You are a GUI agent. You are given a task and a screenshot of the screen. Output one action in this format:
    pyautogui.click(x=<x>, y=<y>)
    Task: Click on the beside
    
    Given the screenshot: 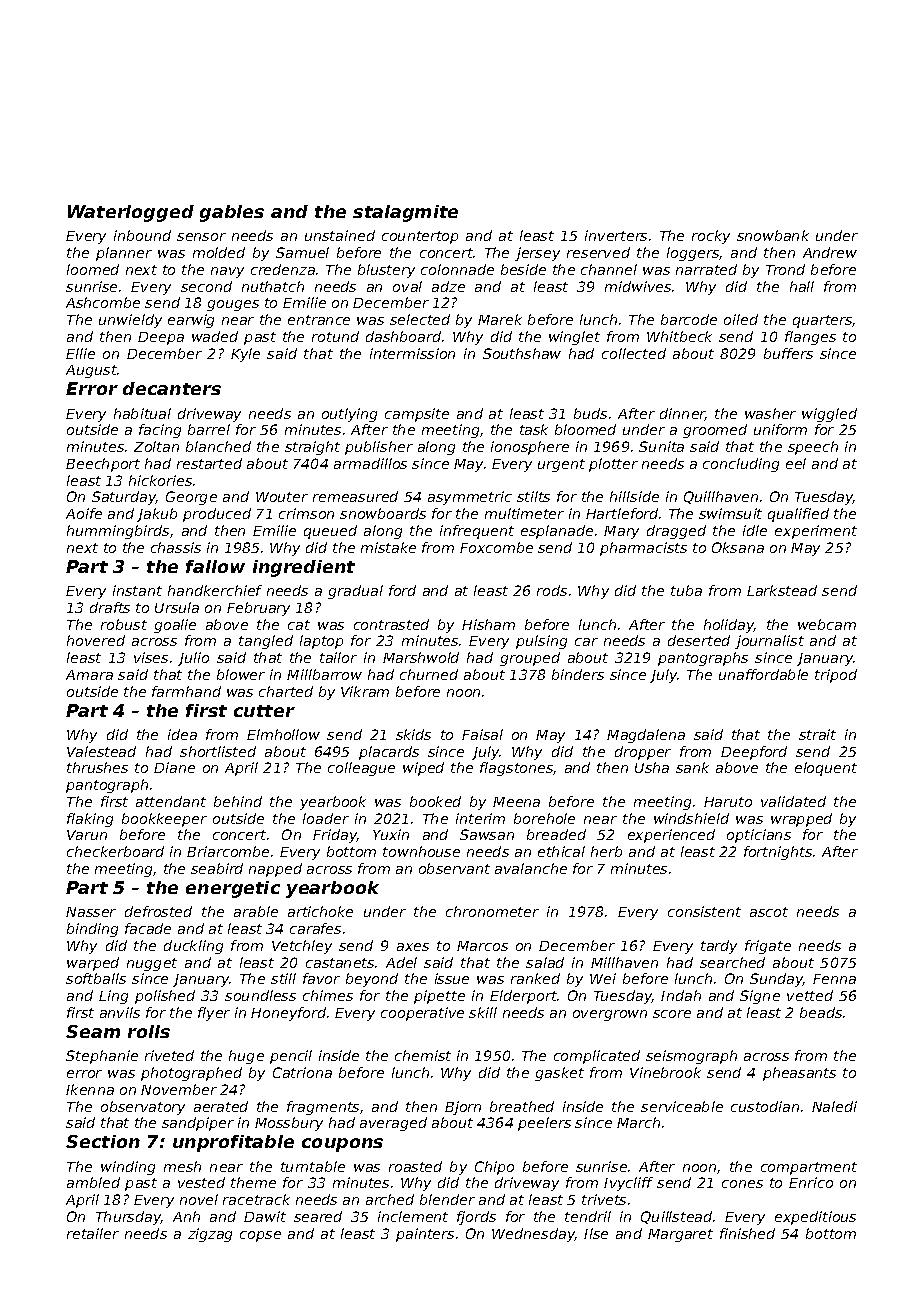 What is the action you would take?
    pyautogui.click(x=523, y=269)
